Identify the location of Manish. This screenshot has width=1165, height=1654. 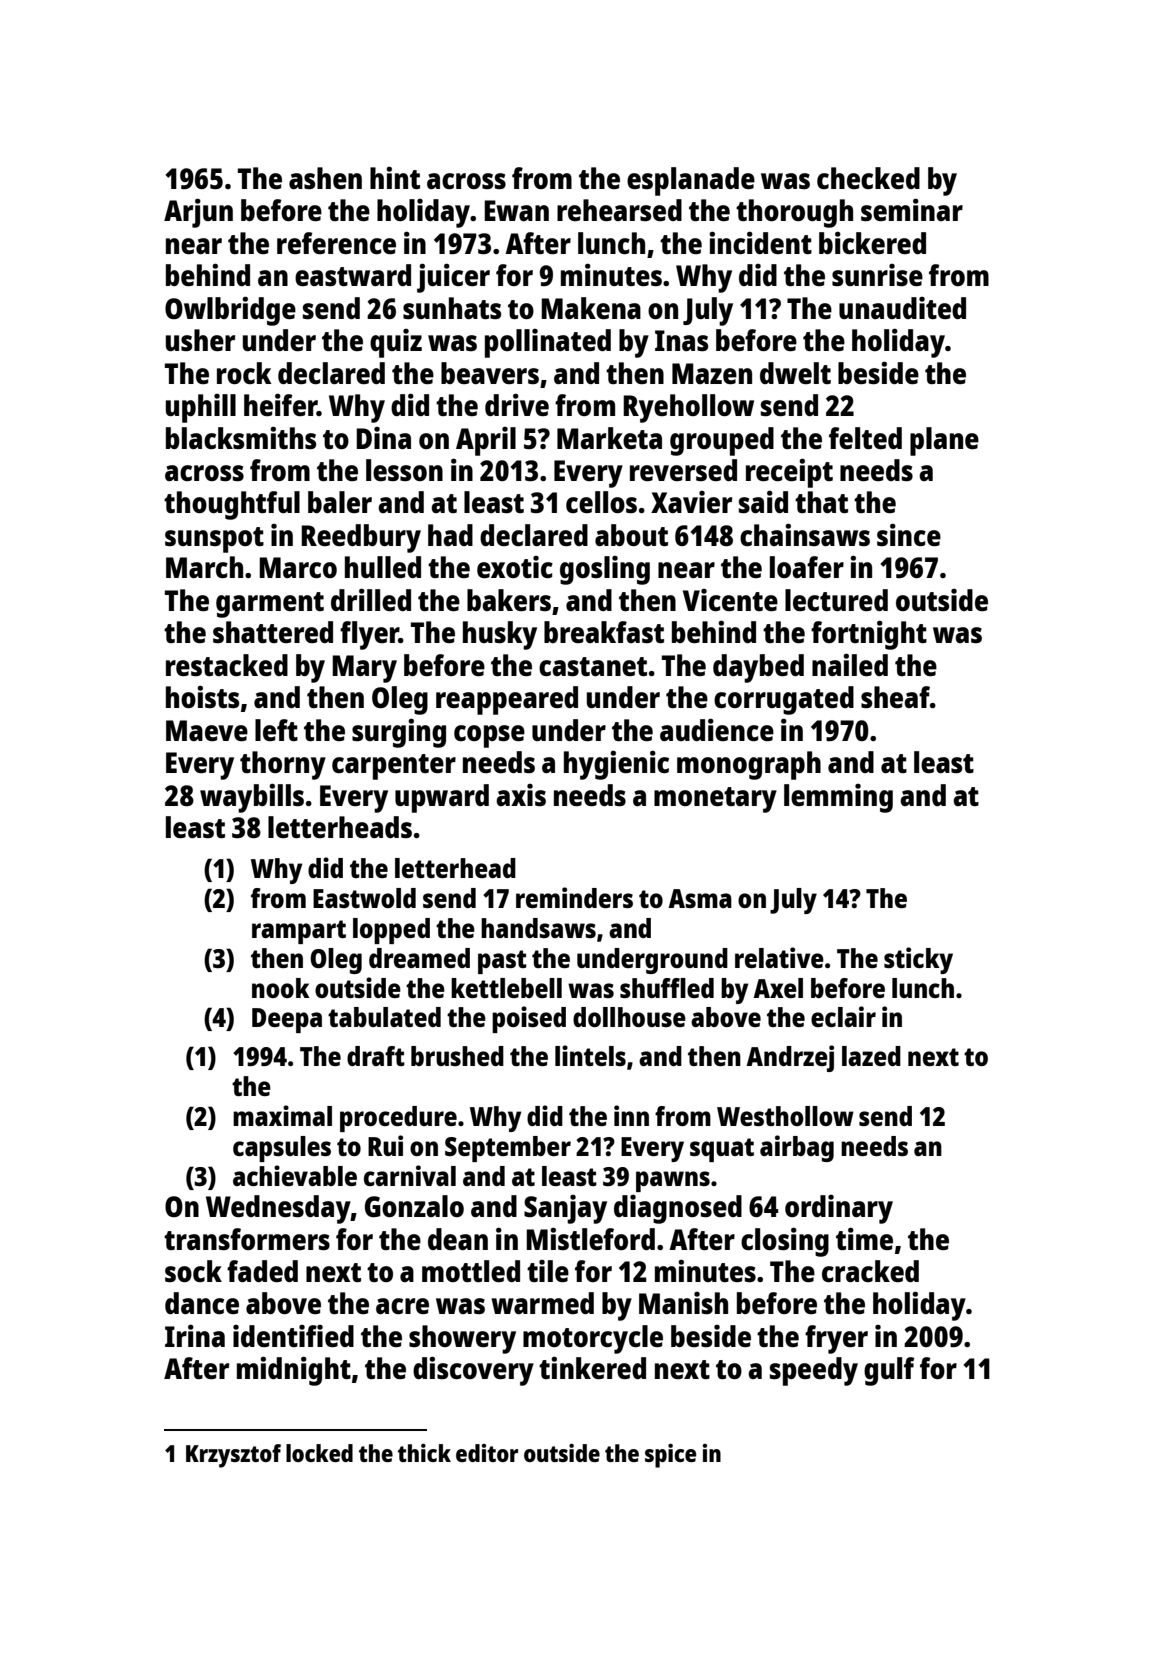
(683, 1303).
